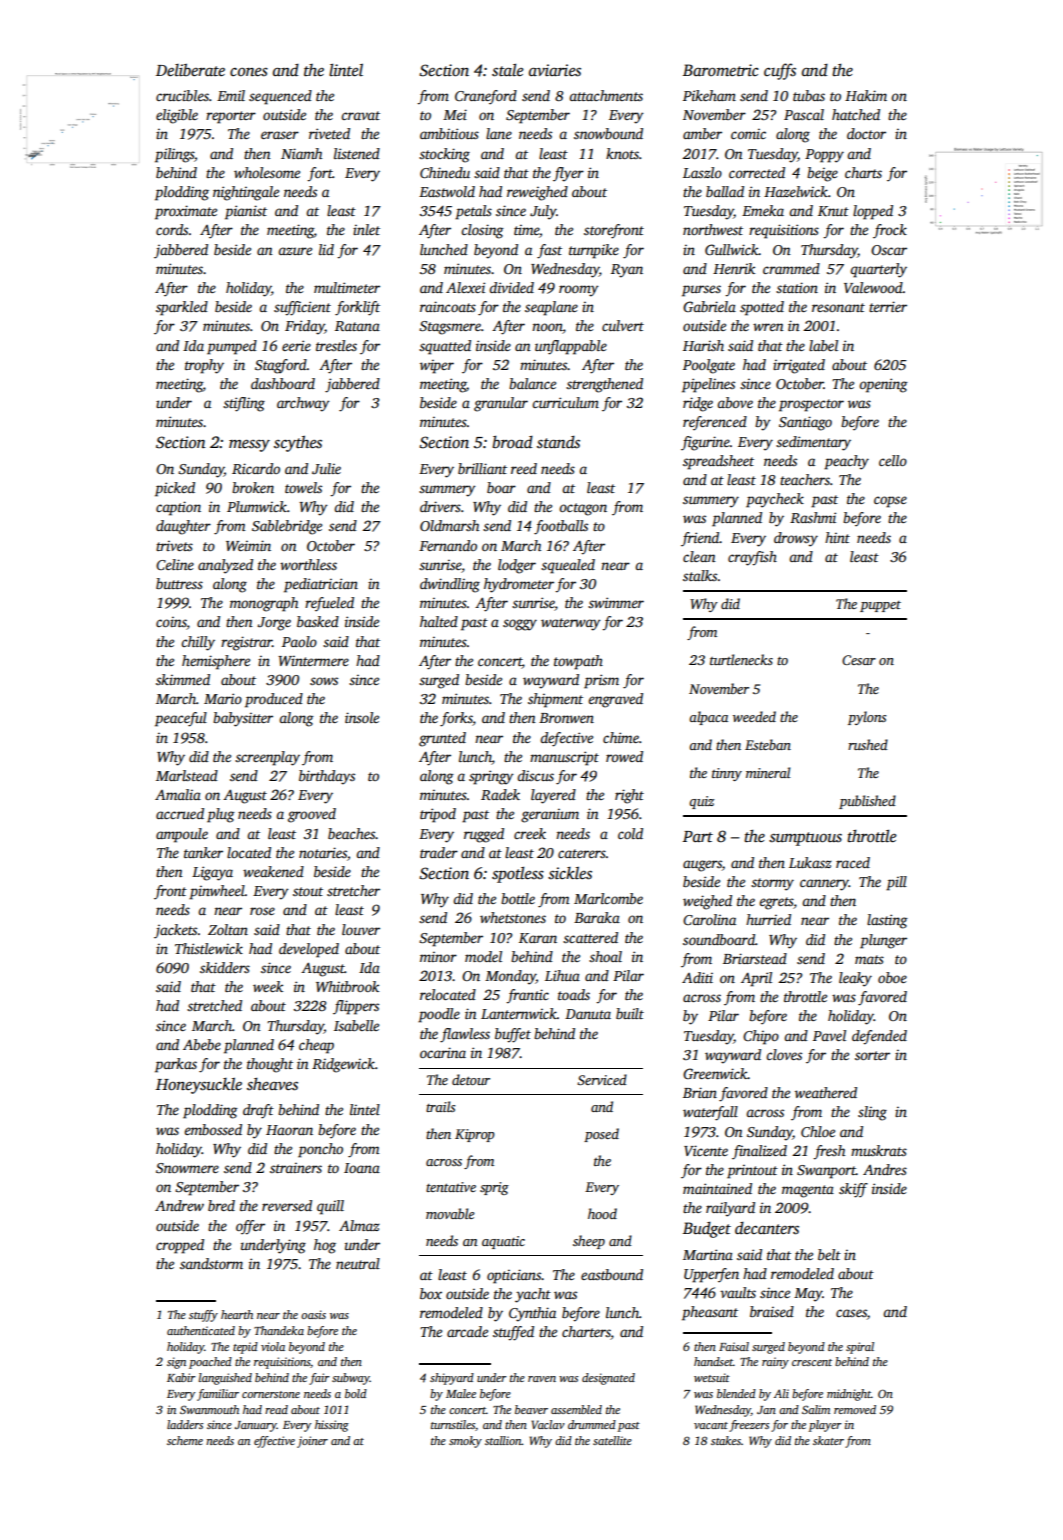 The image size is (1063, 1540). Describe the element at coordinates (202, 1044) in the screenshot. I see `Abebe` at that location.
